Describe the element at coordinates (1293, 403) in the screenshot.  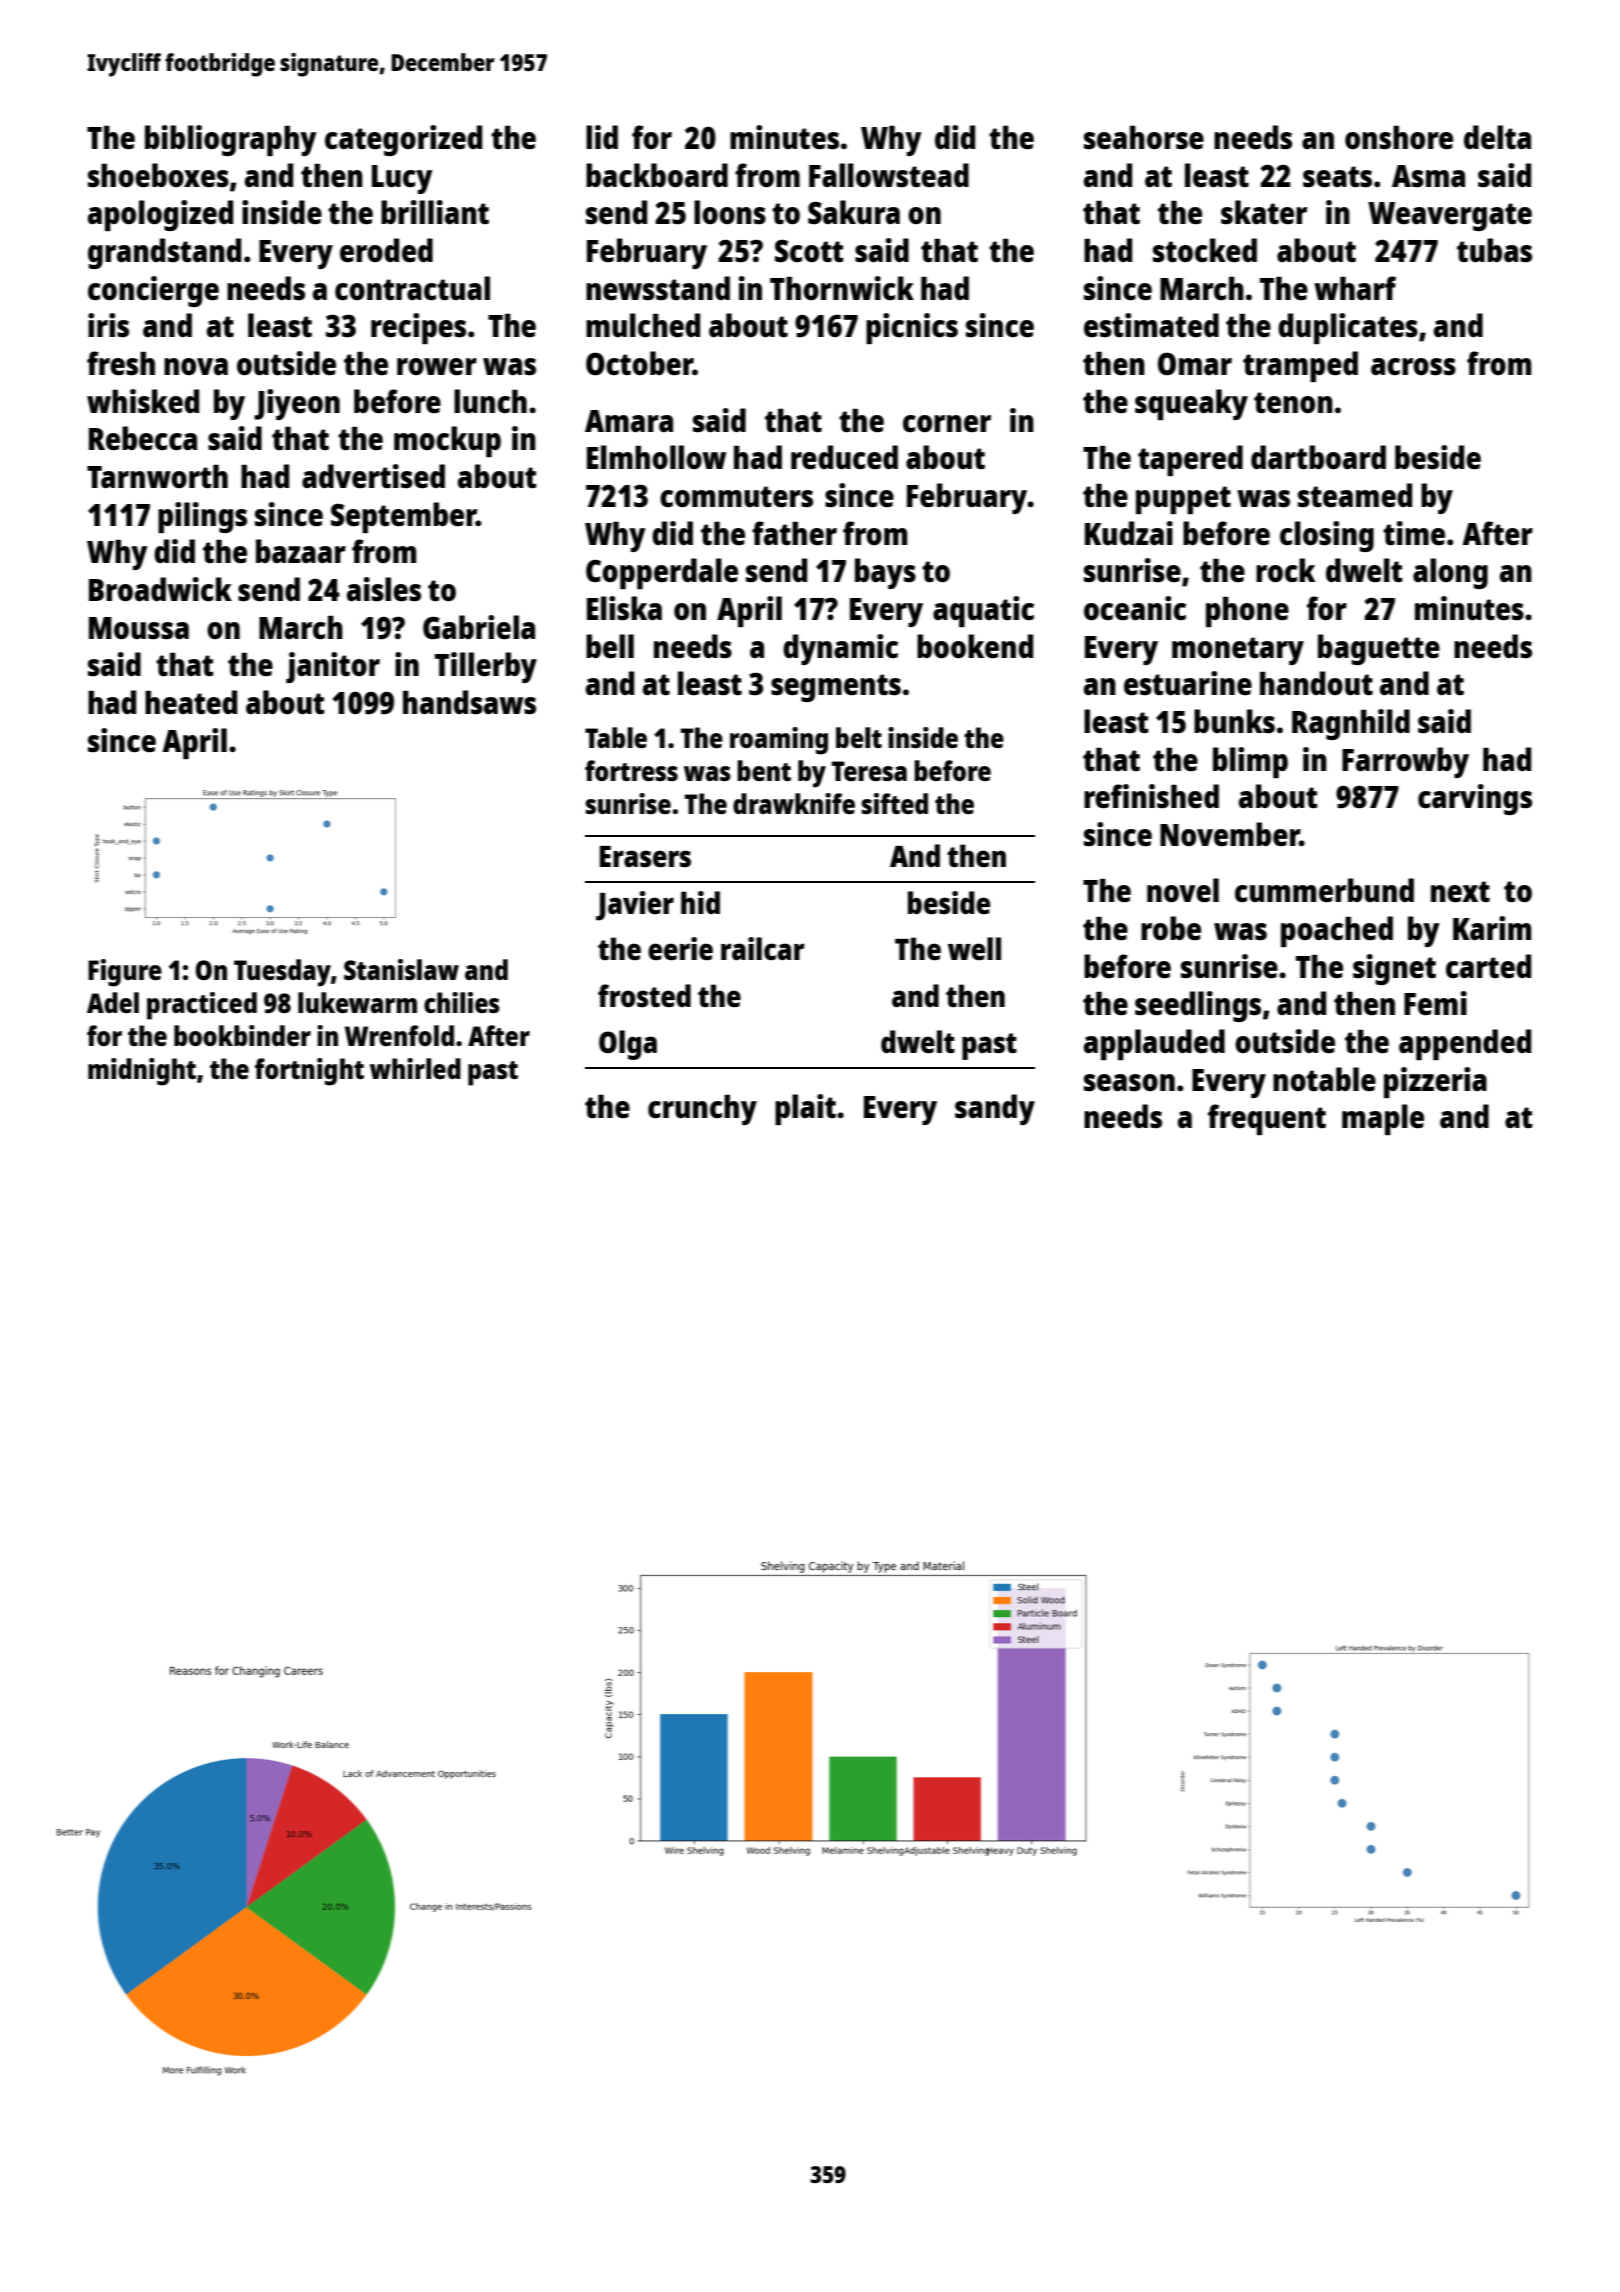
I see `tenon` at that location.
